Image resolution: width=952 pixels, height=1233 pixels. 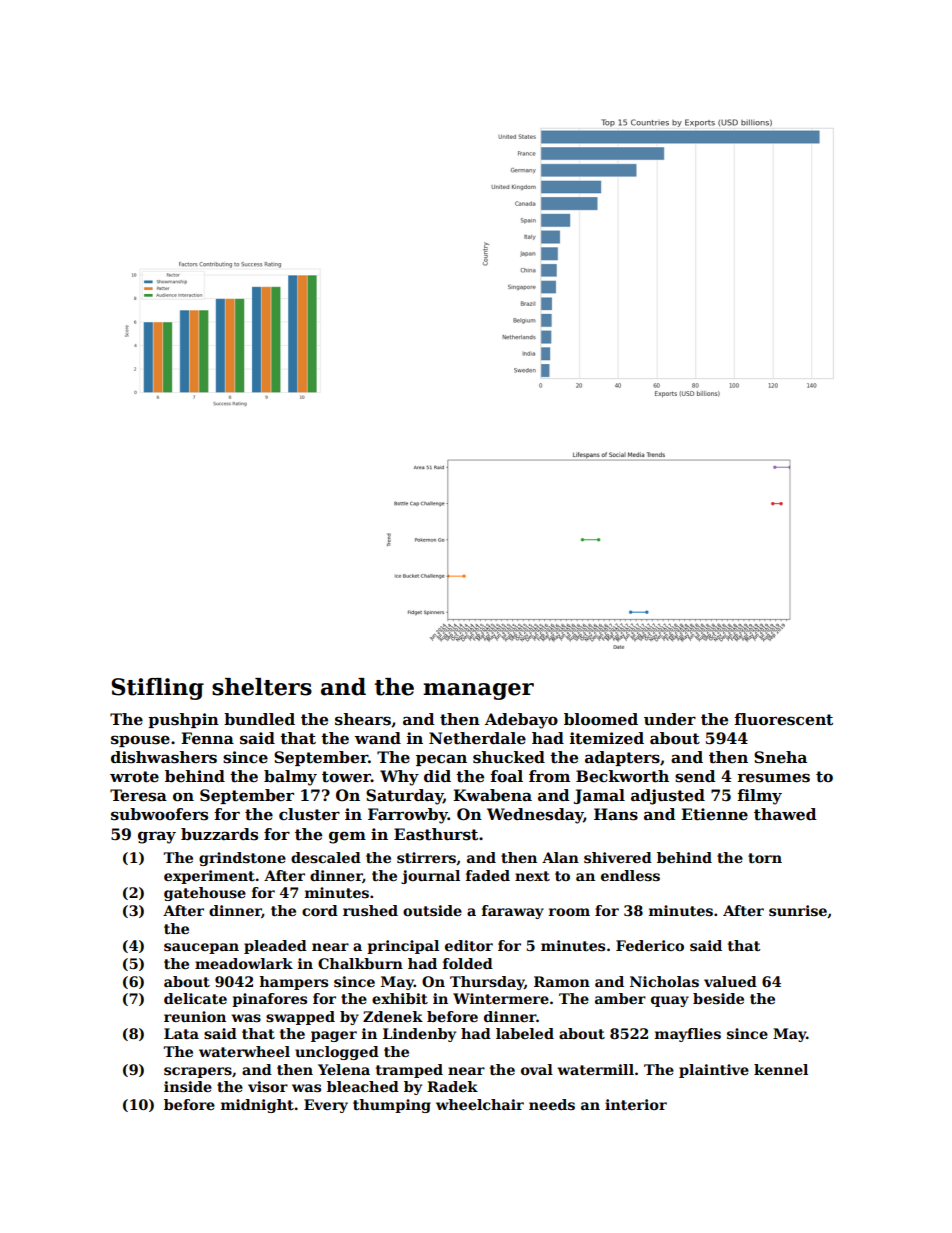 What do you see at coordinates (718, 998) in the screenshot?
I see `beside` at bounding box center [718, 998].
